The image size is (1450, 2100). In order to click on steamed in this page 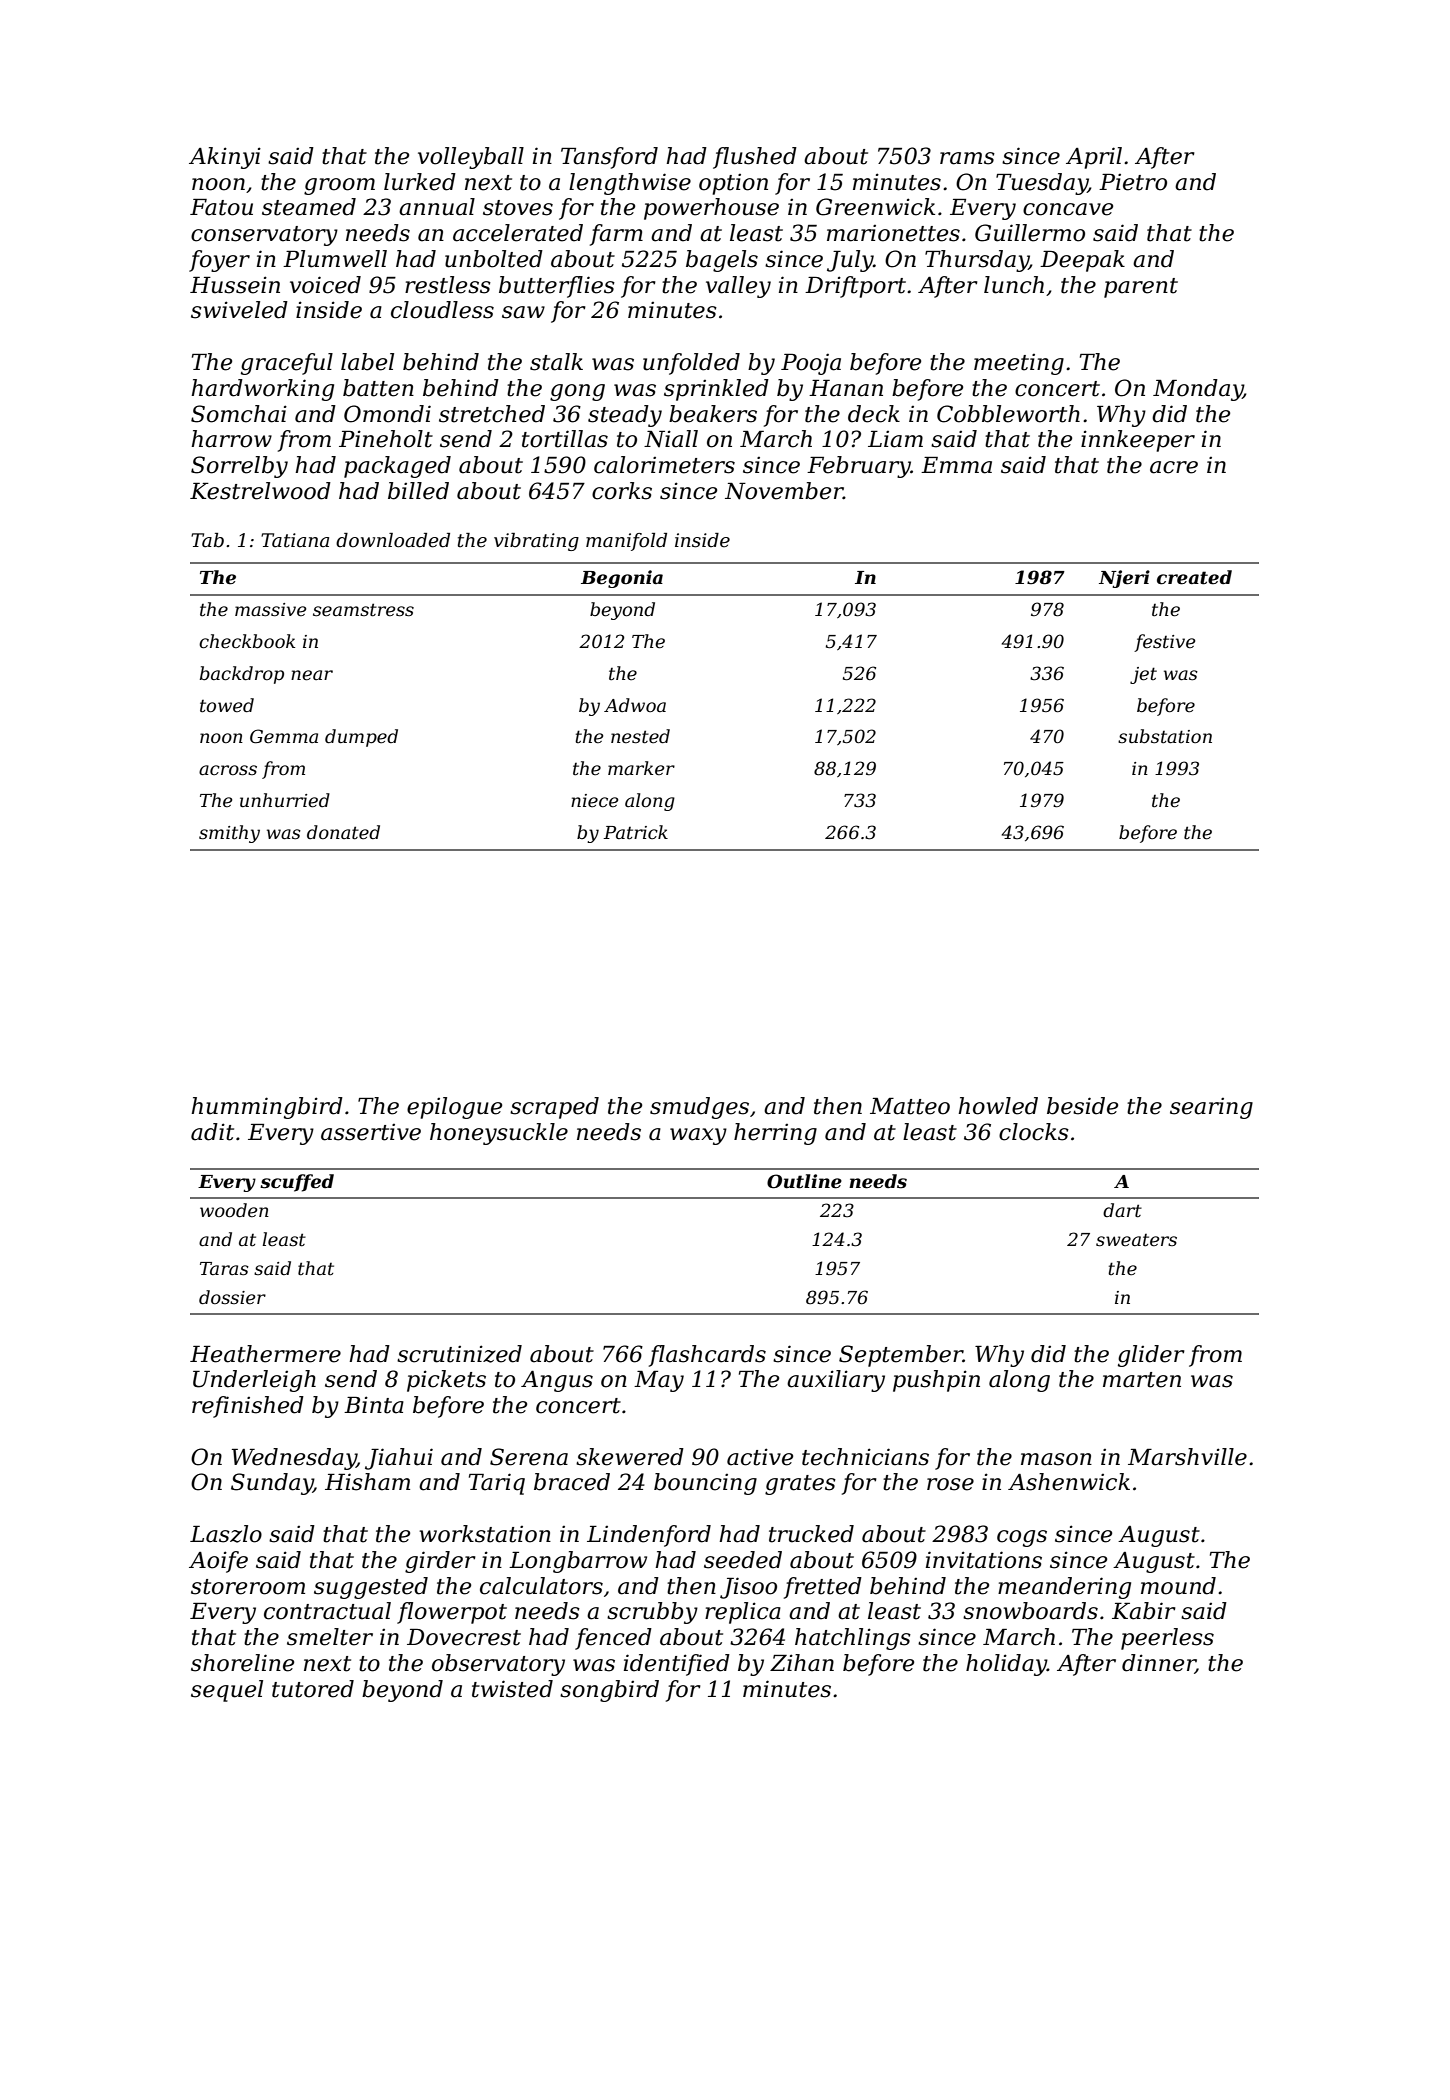, I will do `click(309, 207)`.
